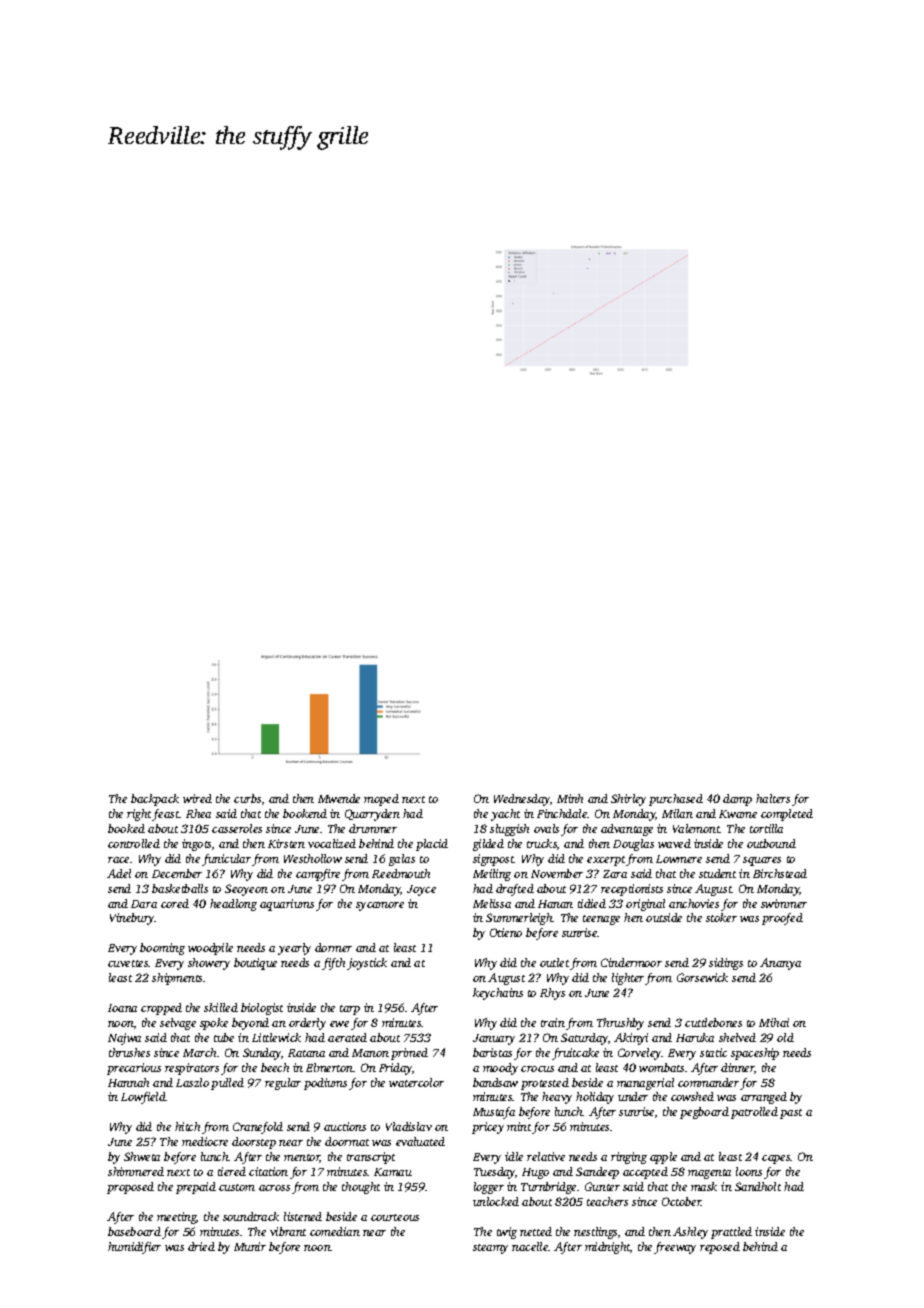 The image size is (924, 1308). Describe the element at coordinates (247, 798) in the page. I see `curbs` at that location.
